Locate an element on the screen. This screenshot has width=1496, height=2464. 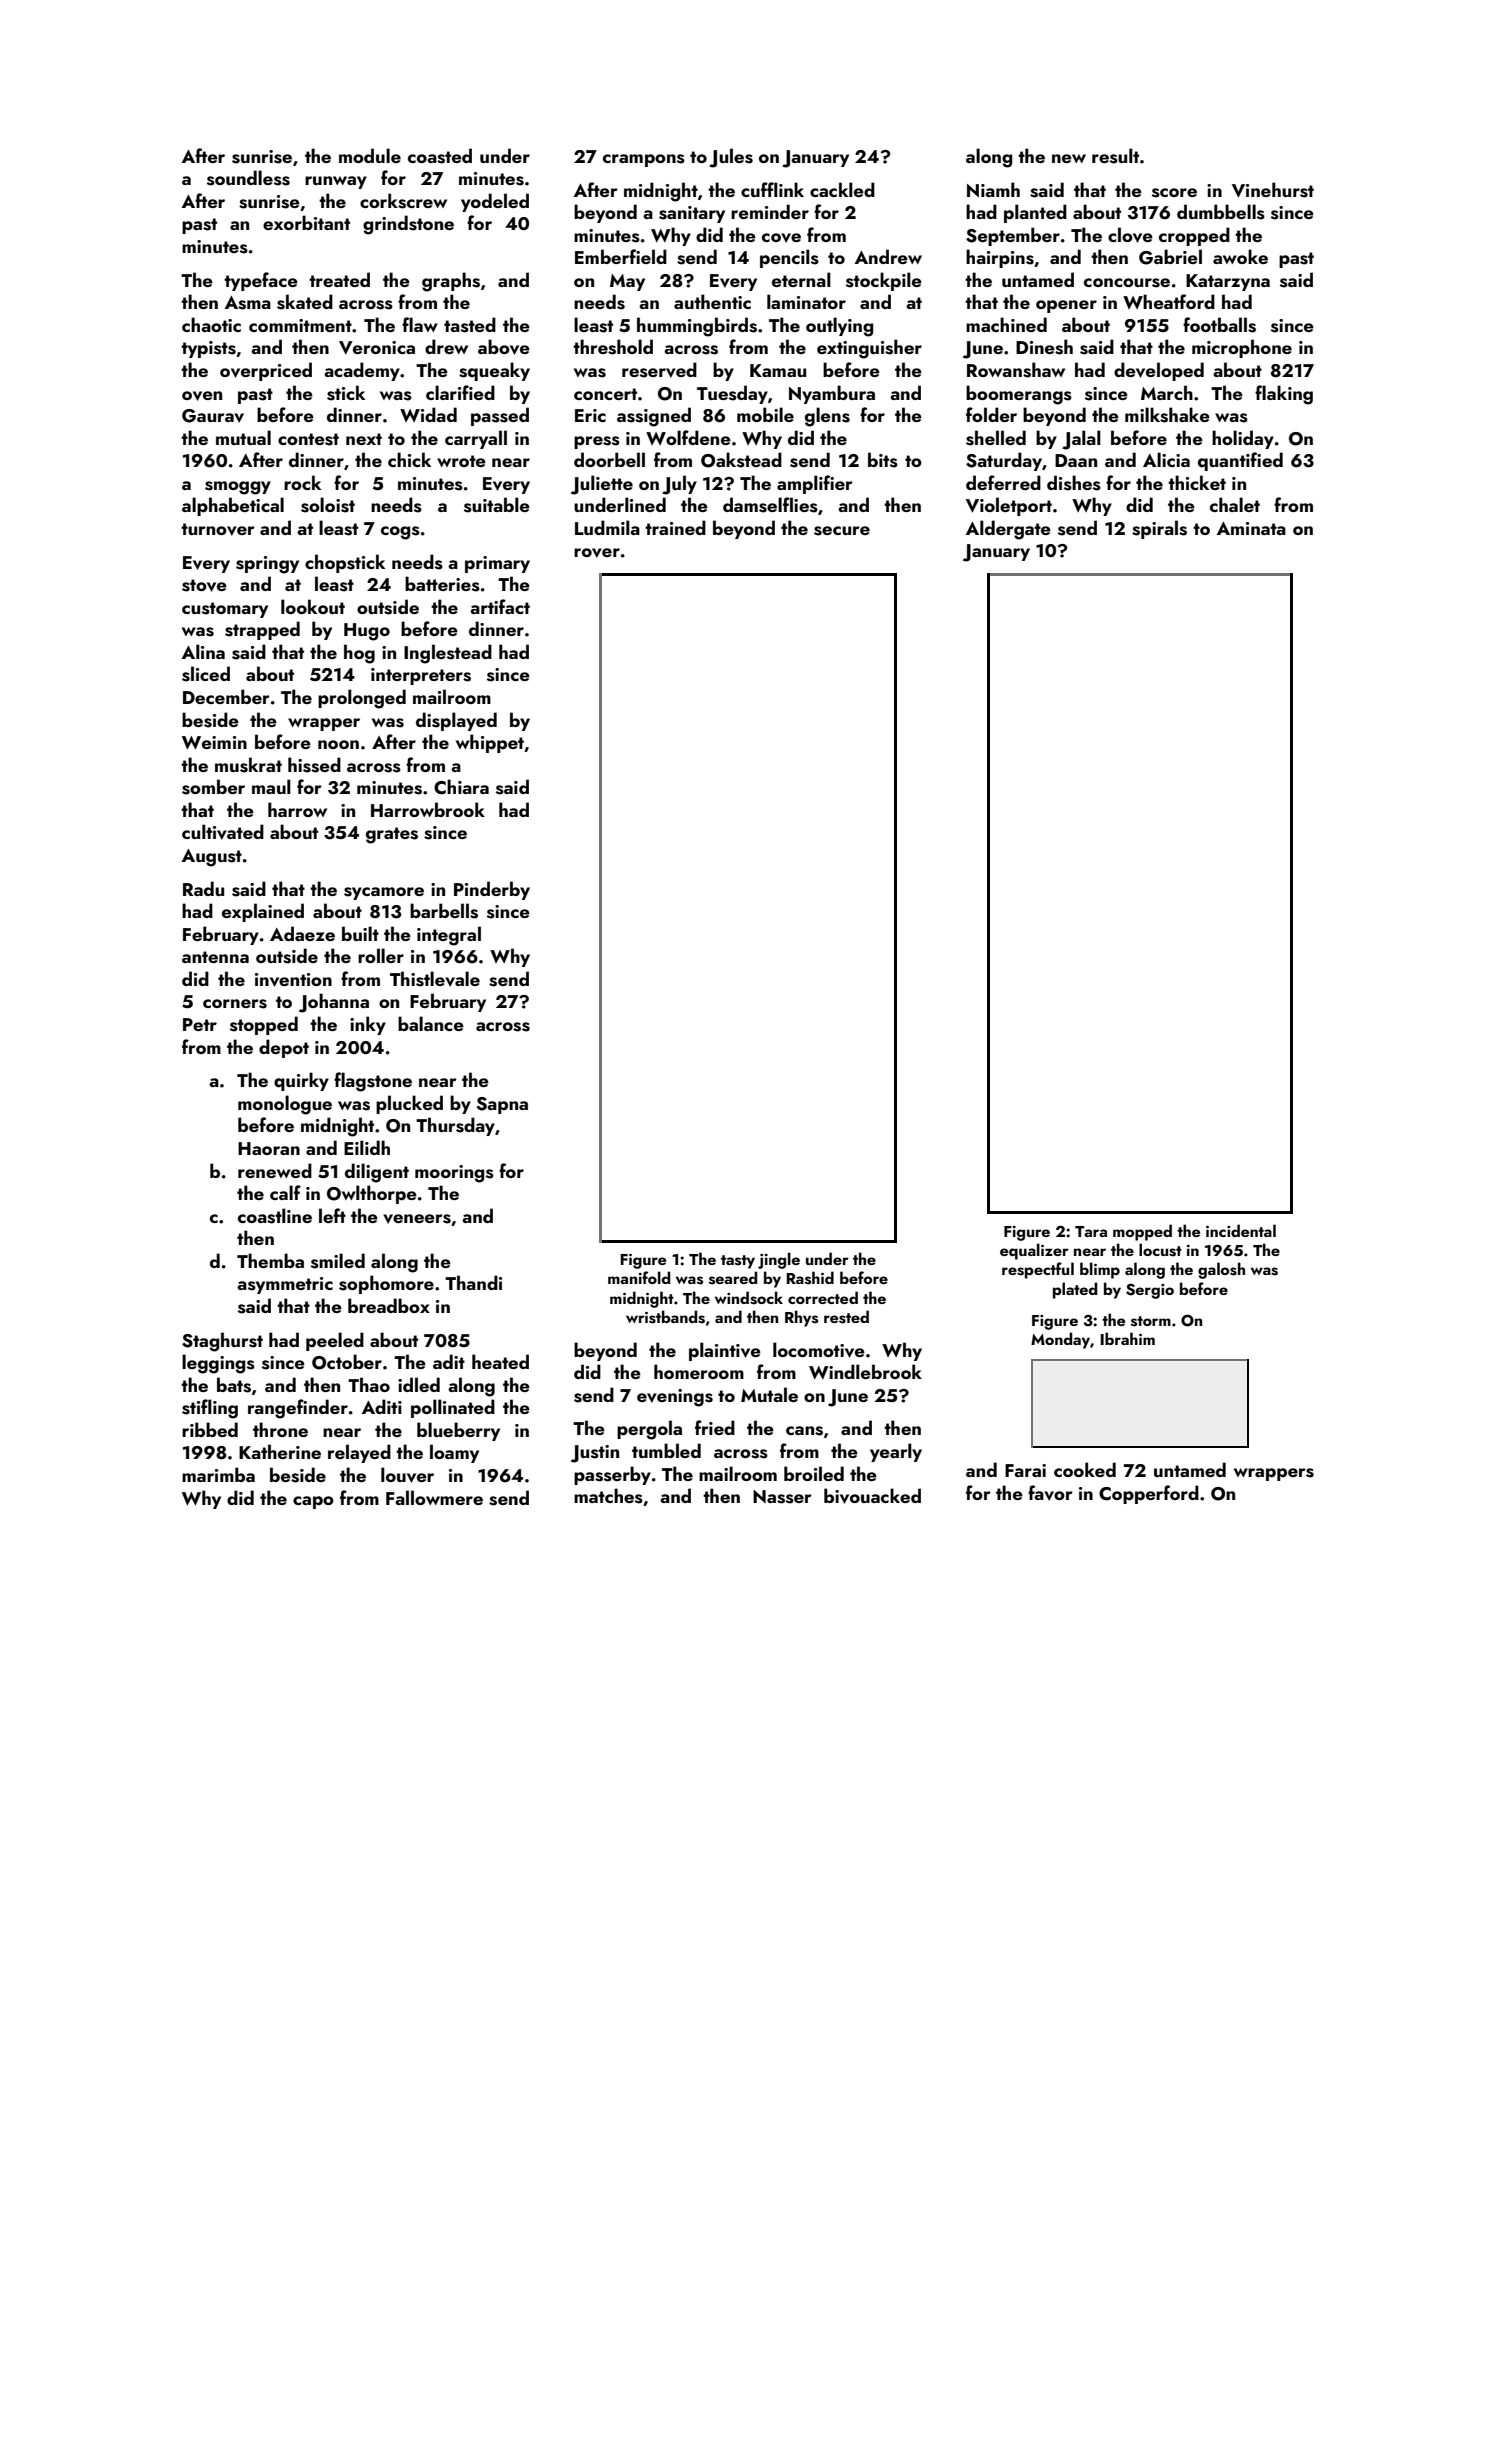
yearly is located at coordinates (896, 1452).
